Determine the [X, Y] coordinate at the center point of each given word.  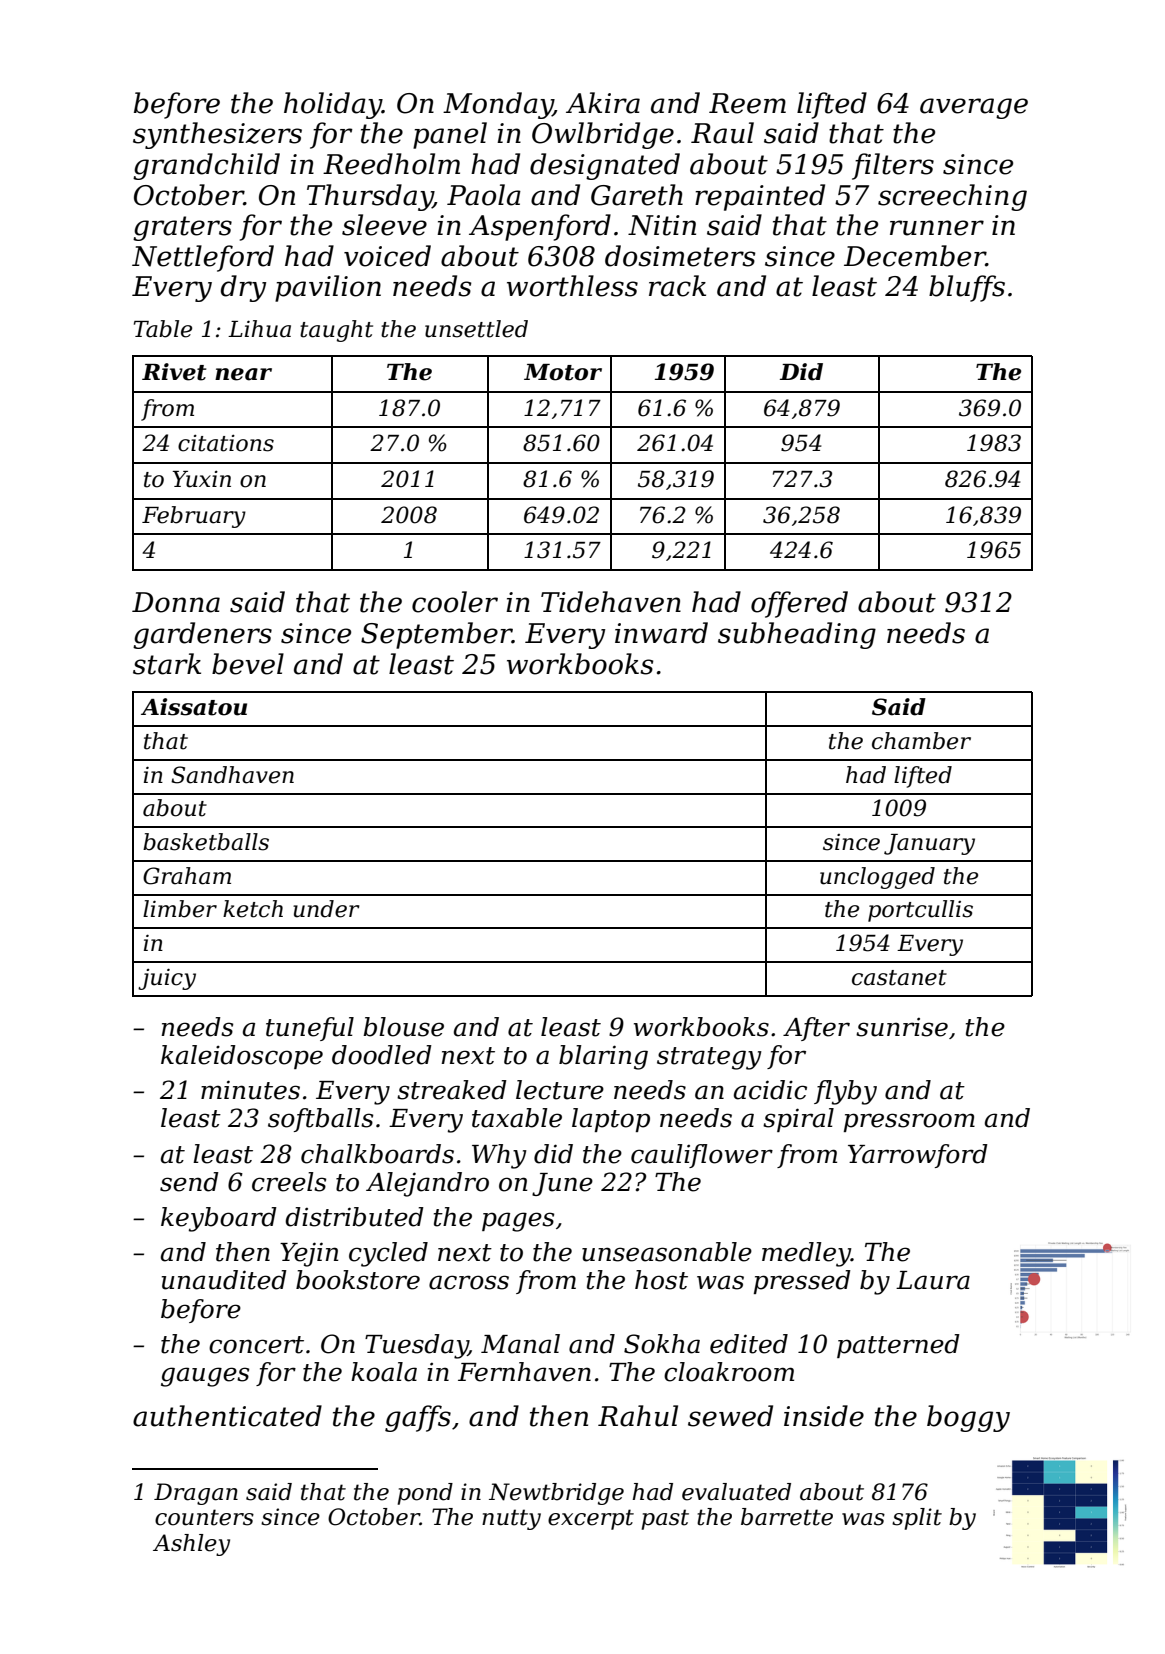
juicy [167, 979]
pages [518, 1222]
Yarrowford [918, 1156]
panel [450, 135]
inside [824, 1416]
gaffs [418, 1418]
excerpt [591, 1519]
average [974, 108]
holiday [333, 105]
